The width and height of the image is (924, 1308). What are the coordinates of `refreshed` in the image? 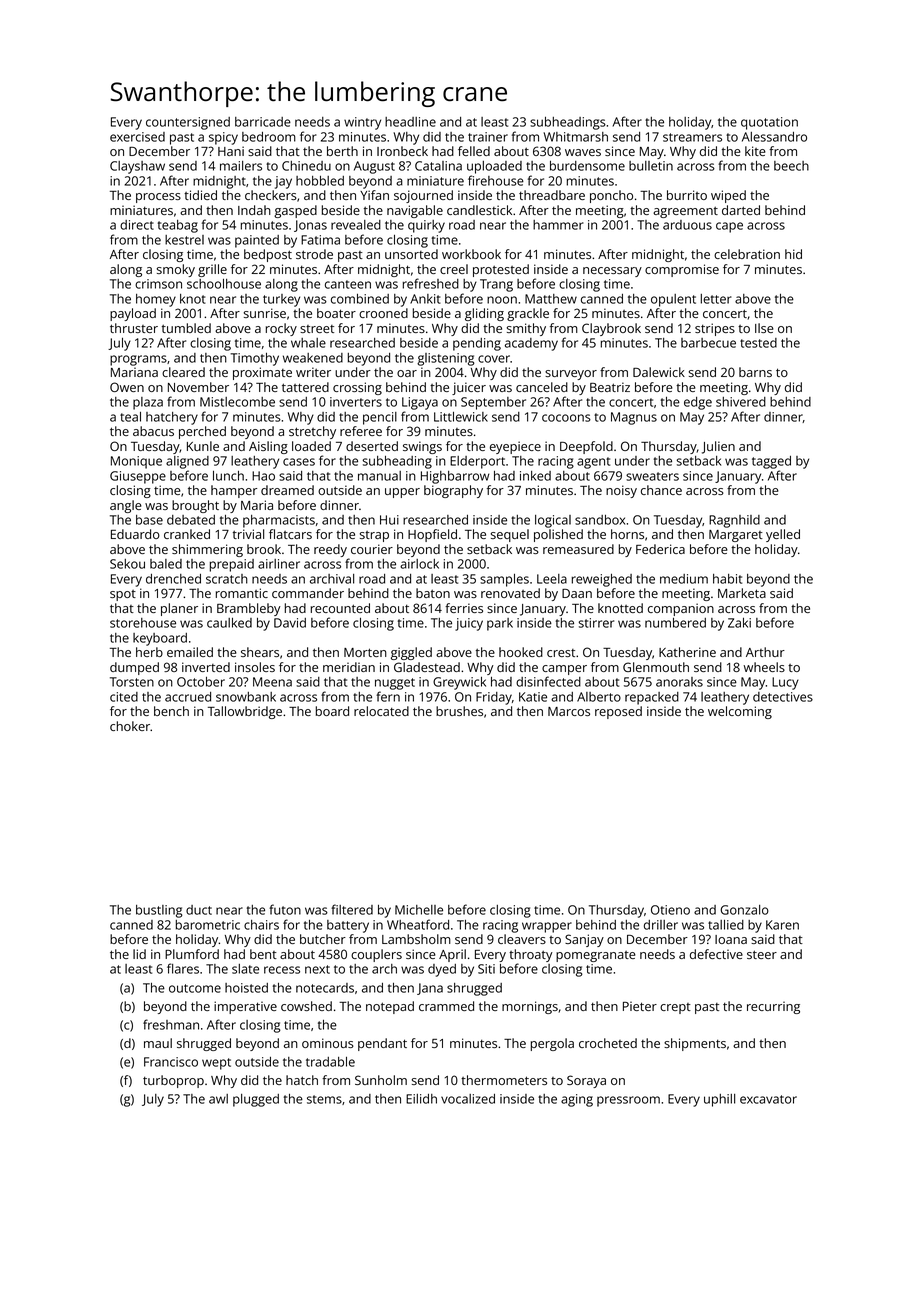 It's located at (431, 283).
